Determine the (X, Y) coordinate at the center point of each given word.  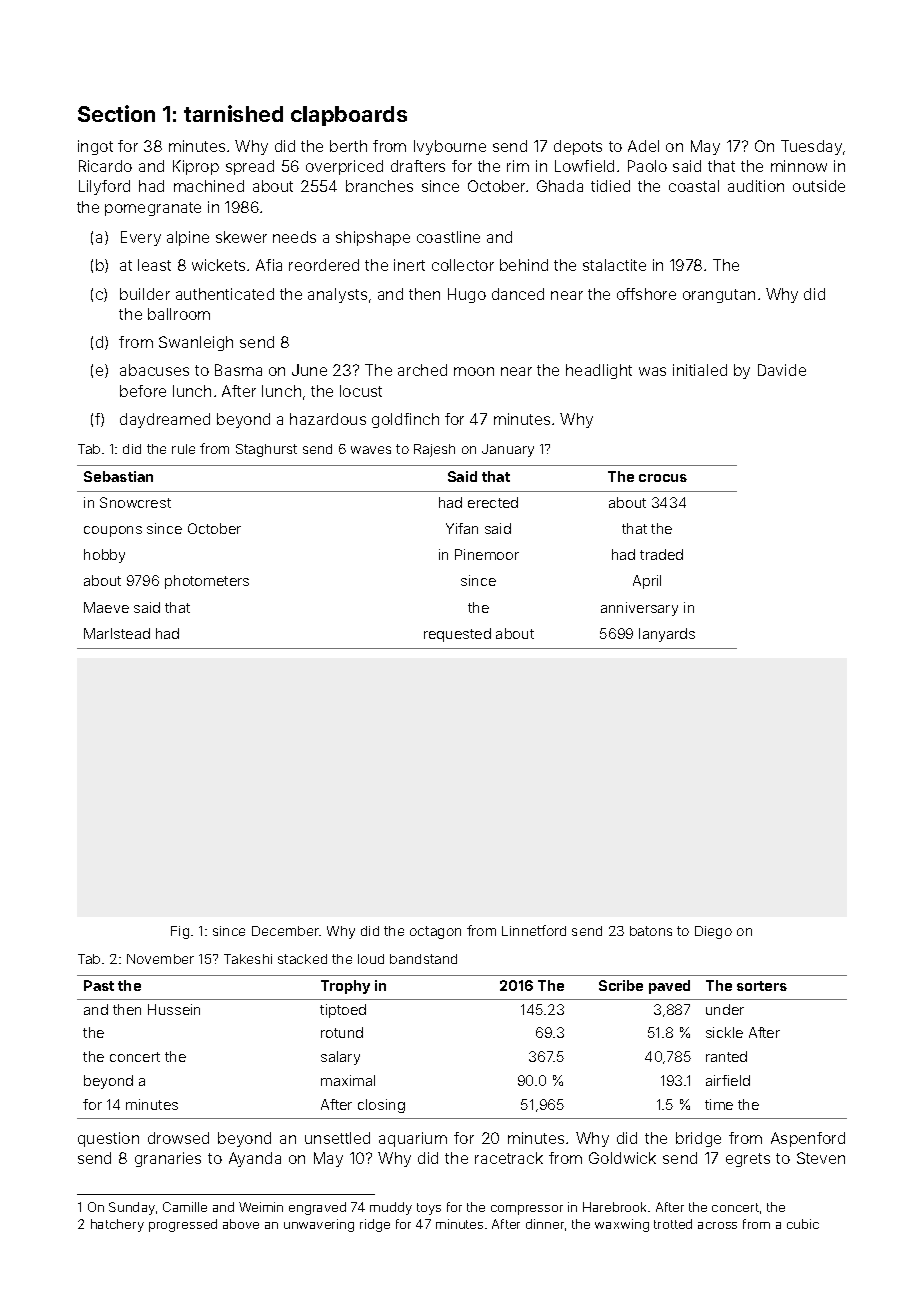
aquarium (413, 1139)
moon (474, 371)
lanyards (667, 635)
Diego (713, 932)
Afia (269, 265)
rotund (342, 1032)
